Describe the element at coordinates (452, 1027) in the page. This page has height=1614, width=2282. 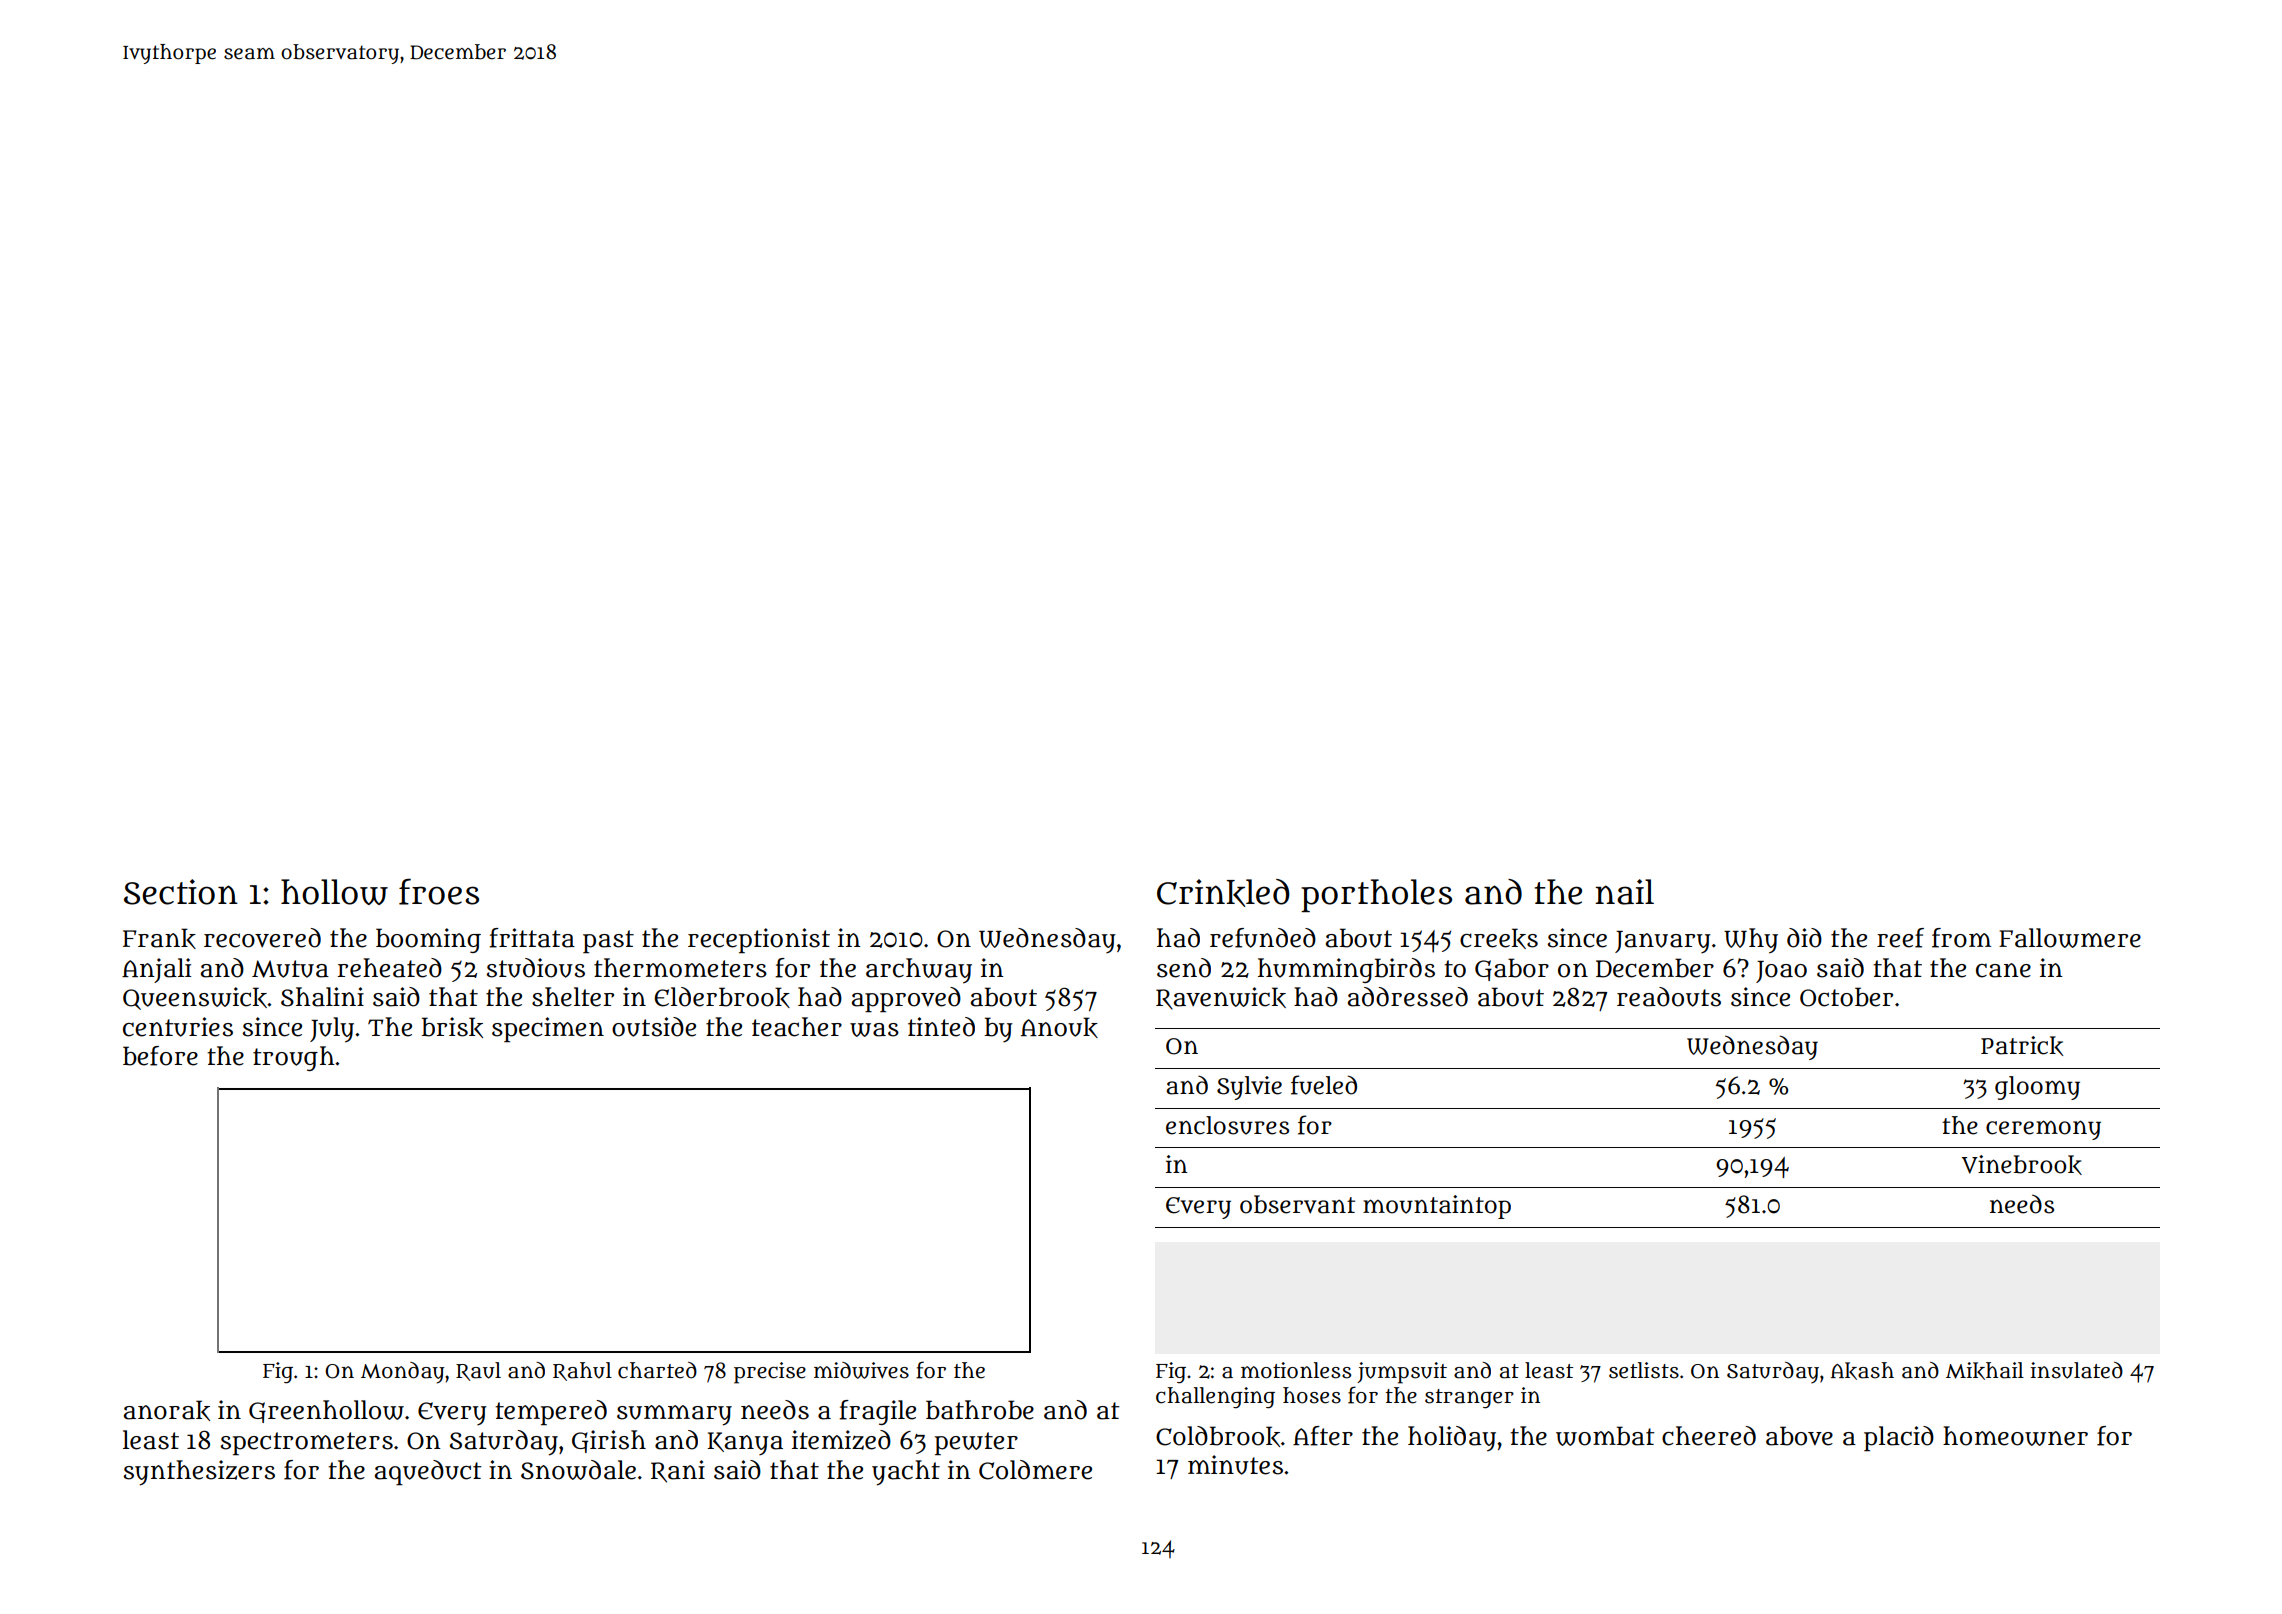
I see `brisk` at that location.
